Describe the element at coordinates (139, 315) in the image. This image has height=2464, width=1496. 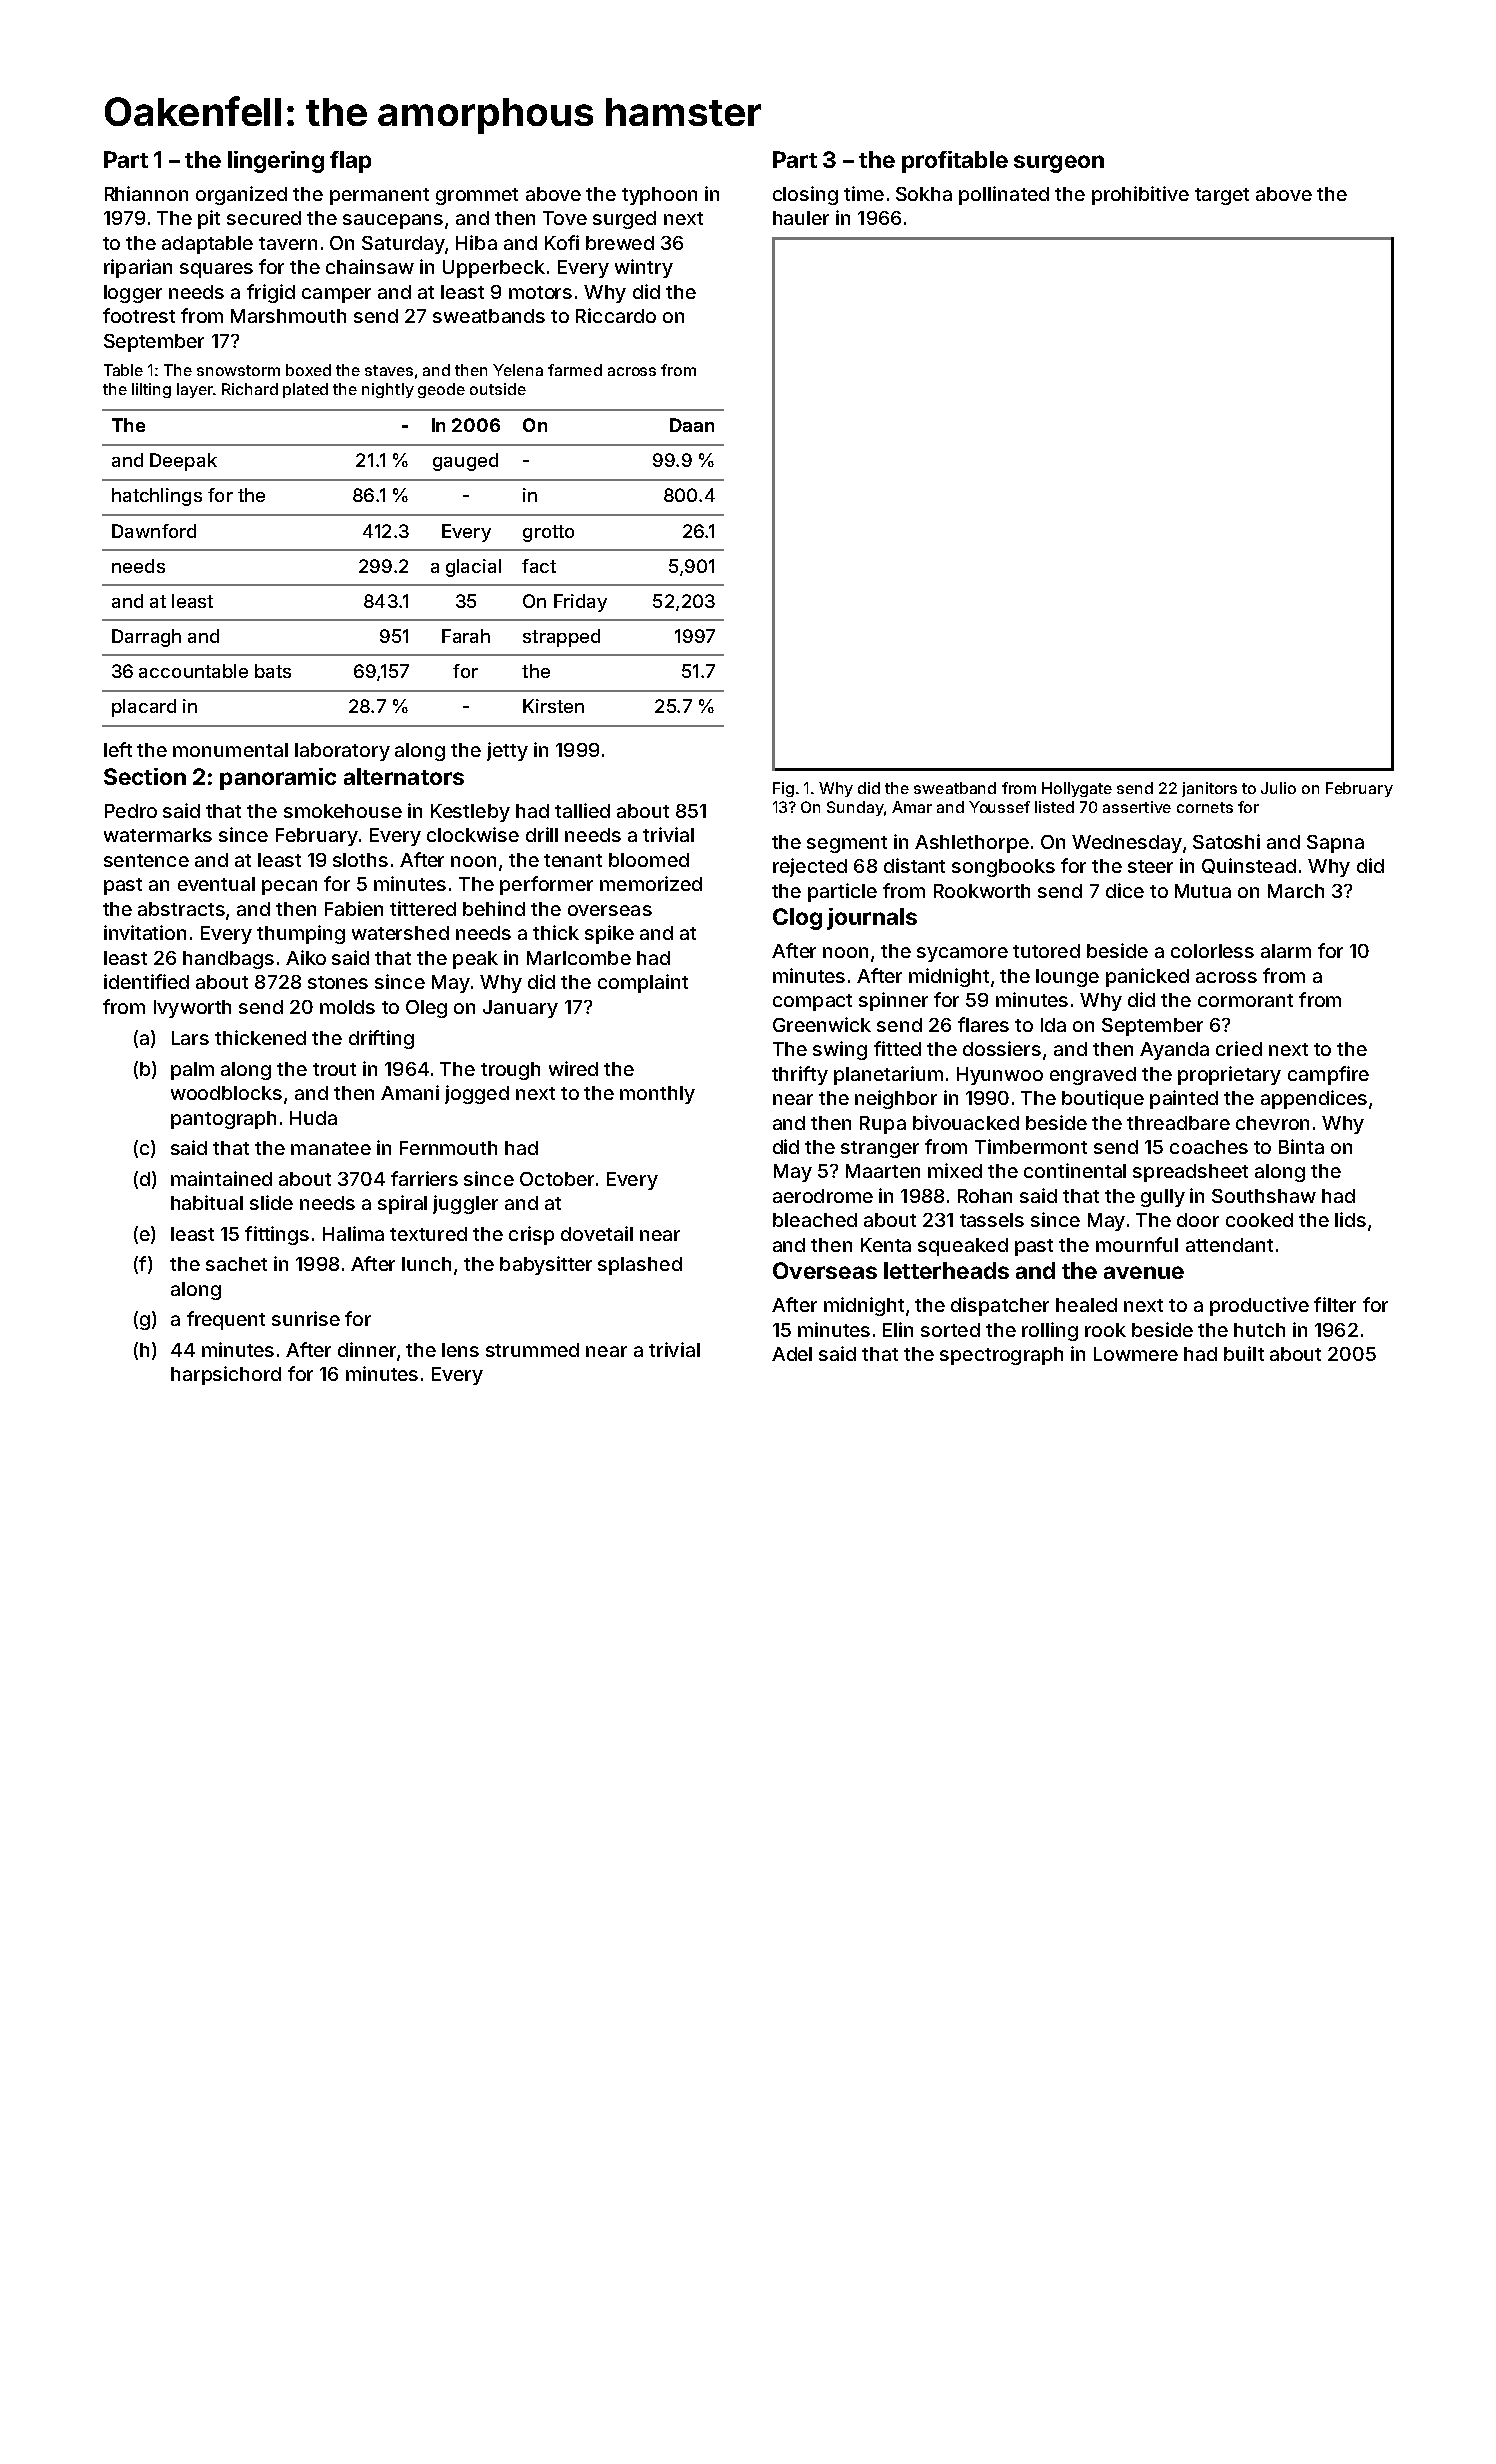
I see `footrest` at that location.
